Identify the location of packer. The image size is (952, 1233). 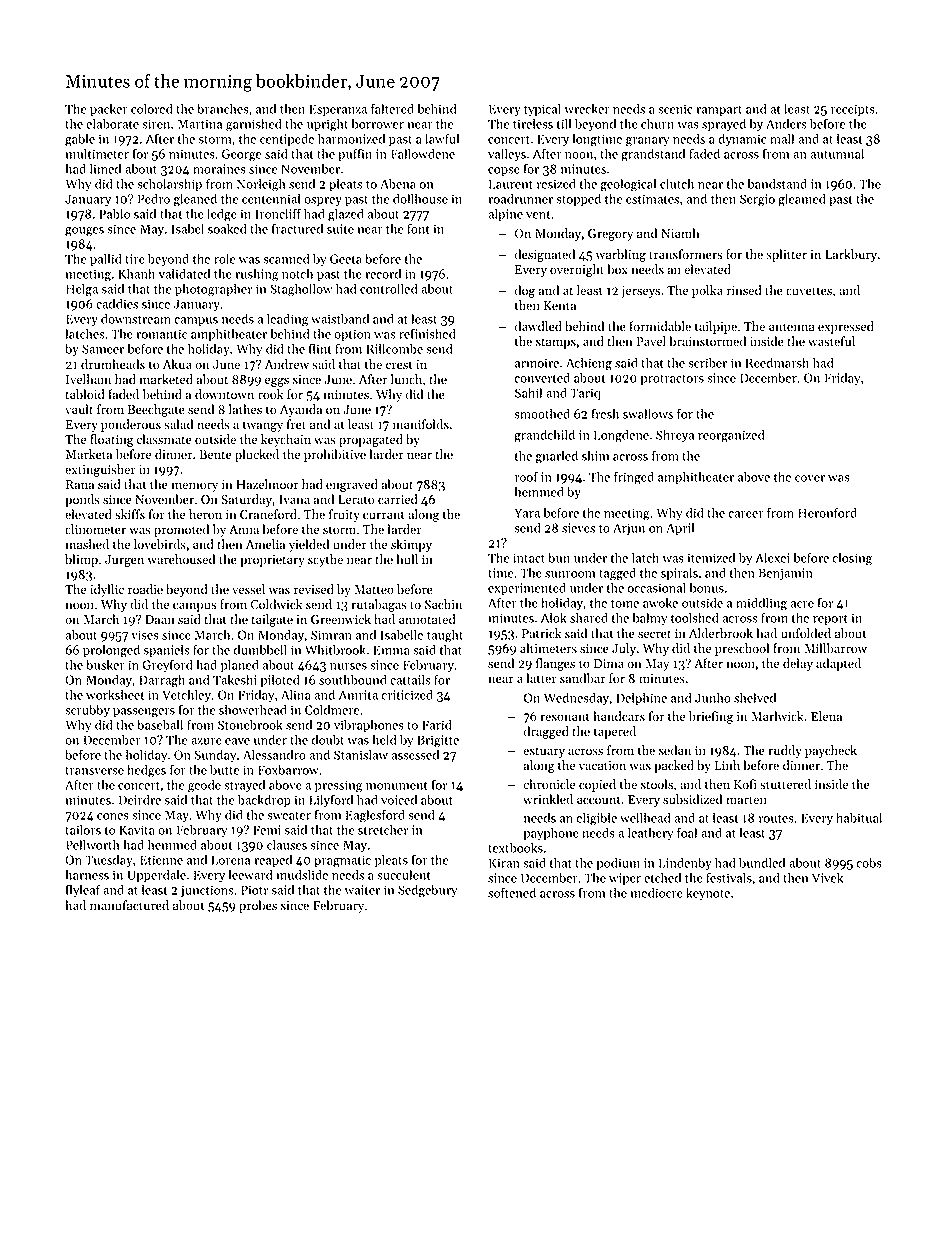
(109, 110).
